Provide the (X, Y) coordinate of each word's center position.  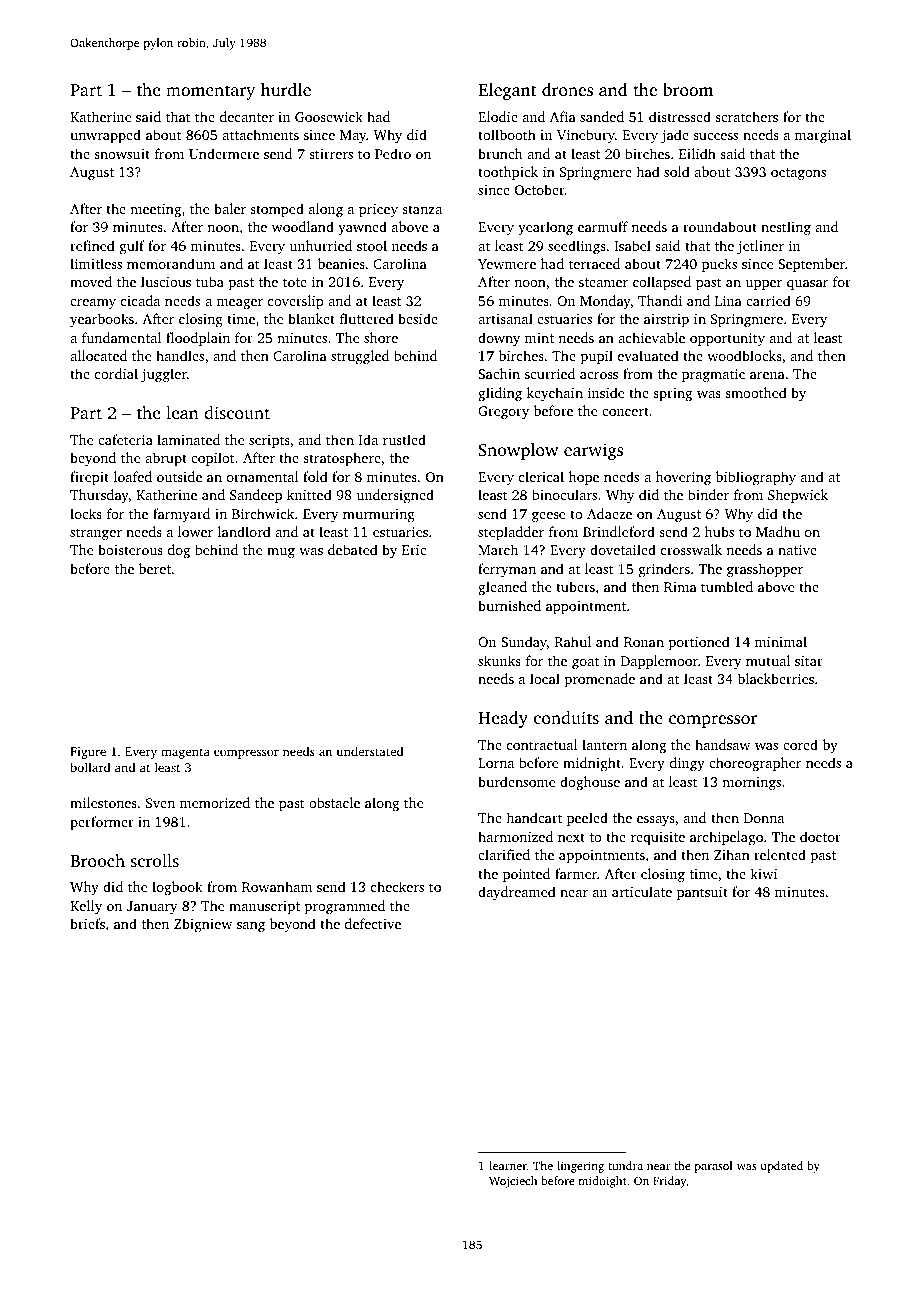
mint (539, 338)
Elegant (507, 91)
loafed (133, 476)
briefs (87, 923)
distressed (680, 116)
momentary (210, 92)
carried (768, 300)
